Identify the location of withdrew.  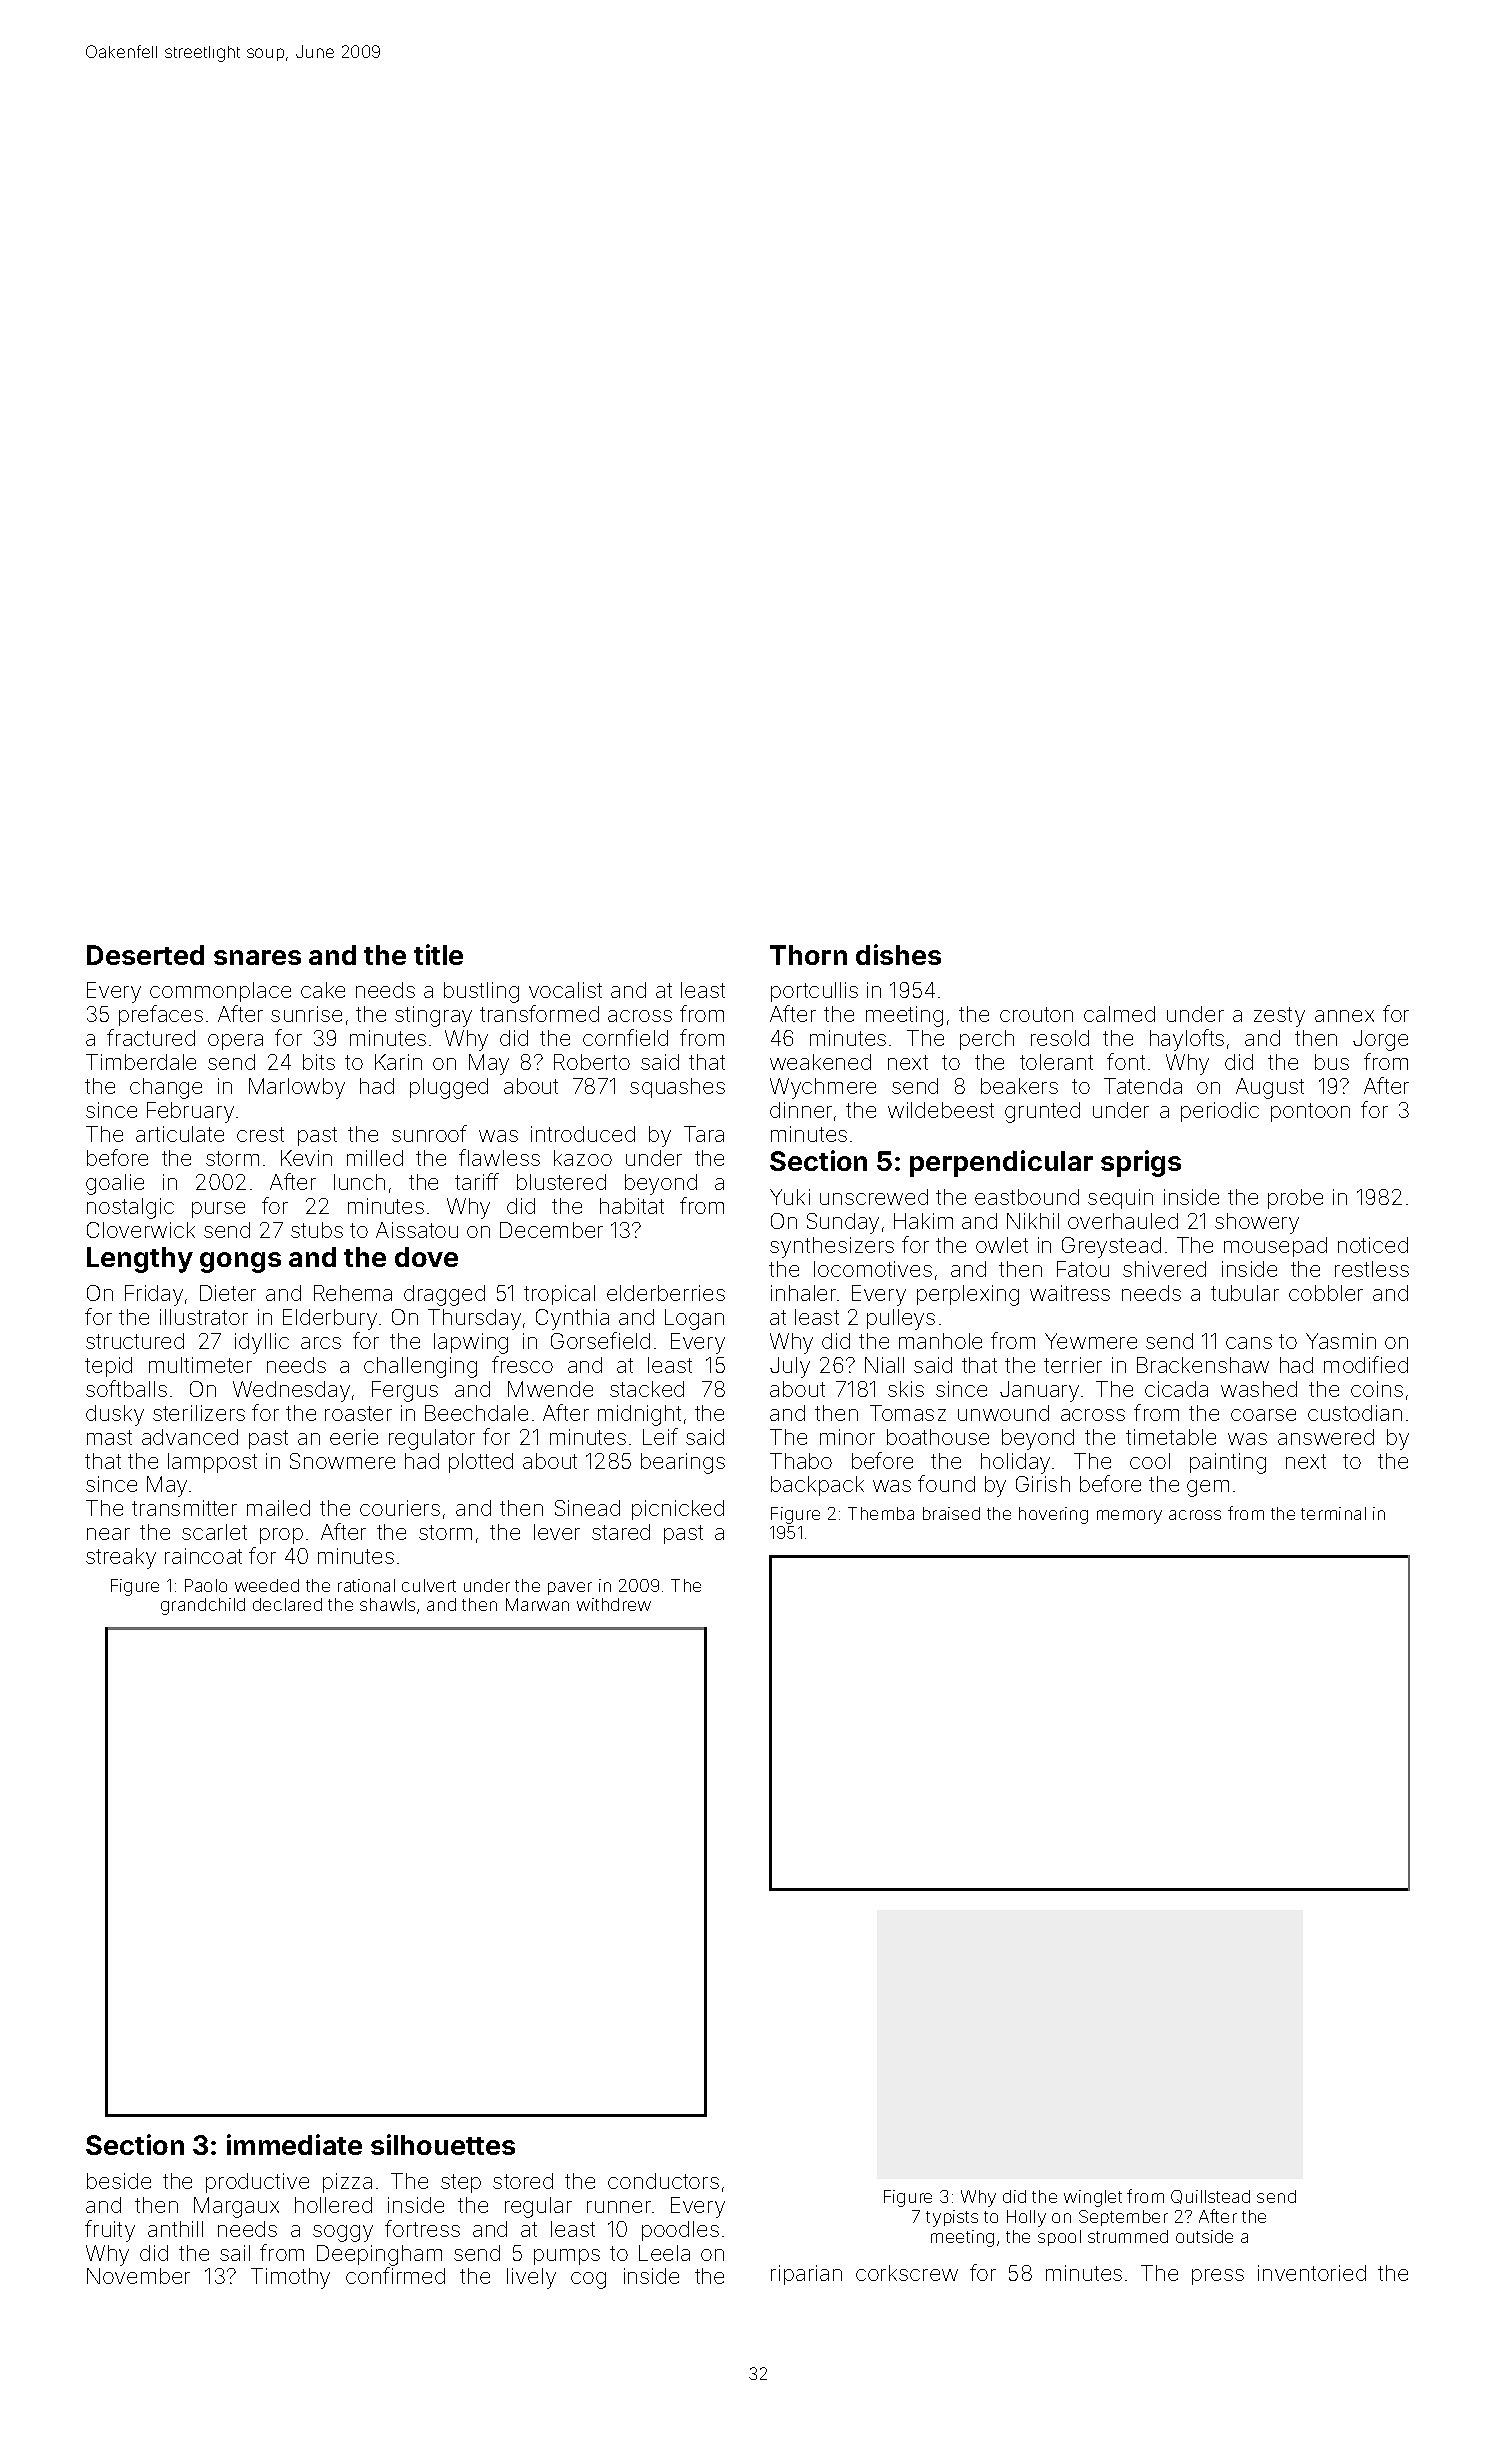
(614, 1604).
